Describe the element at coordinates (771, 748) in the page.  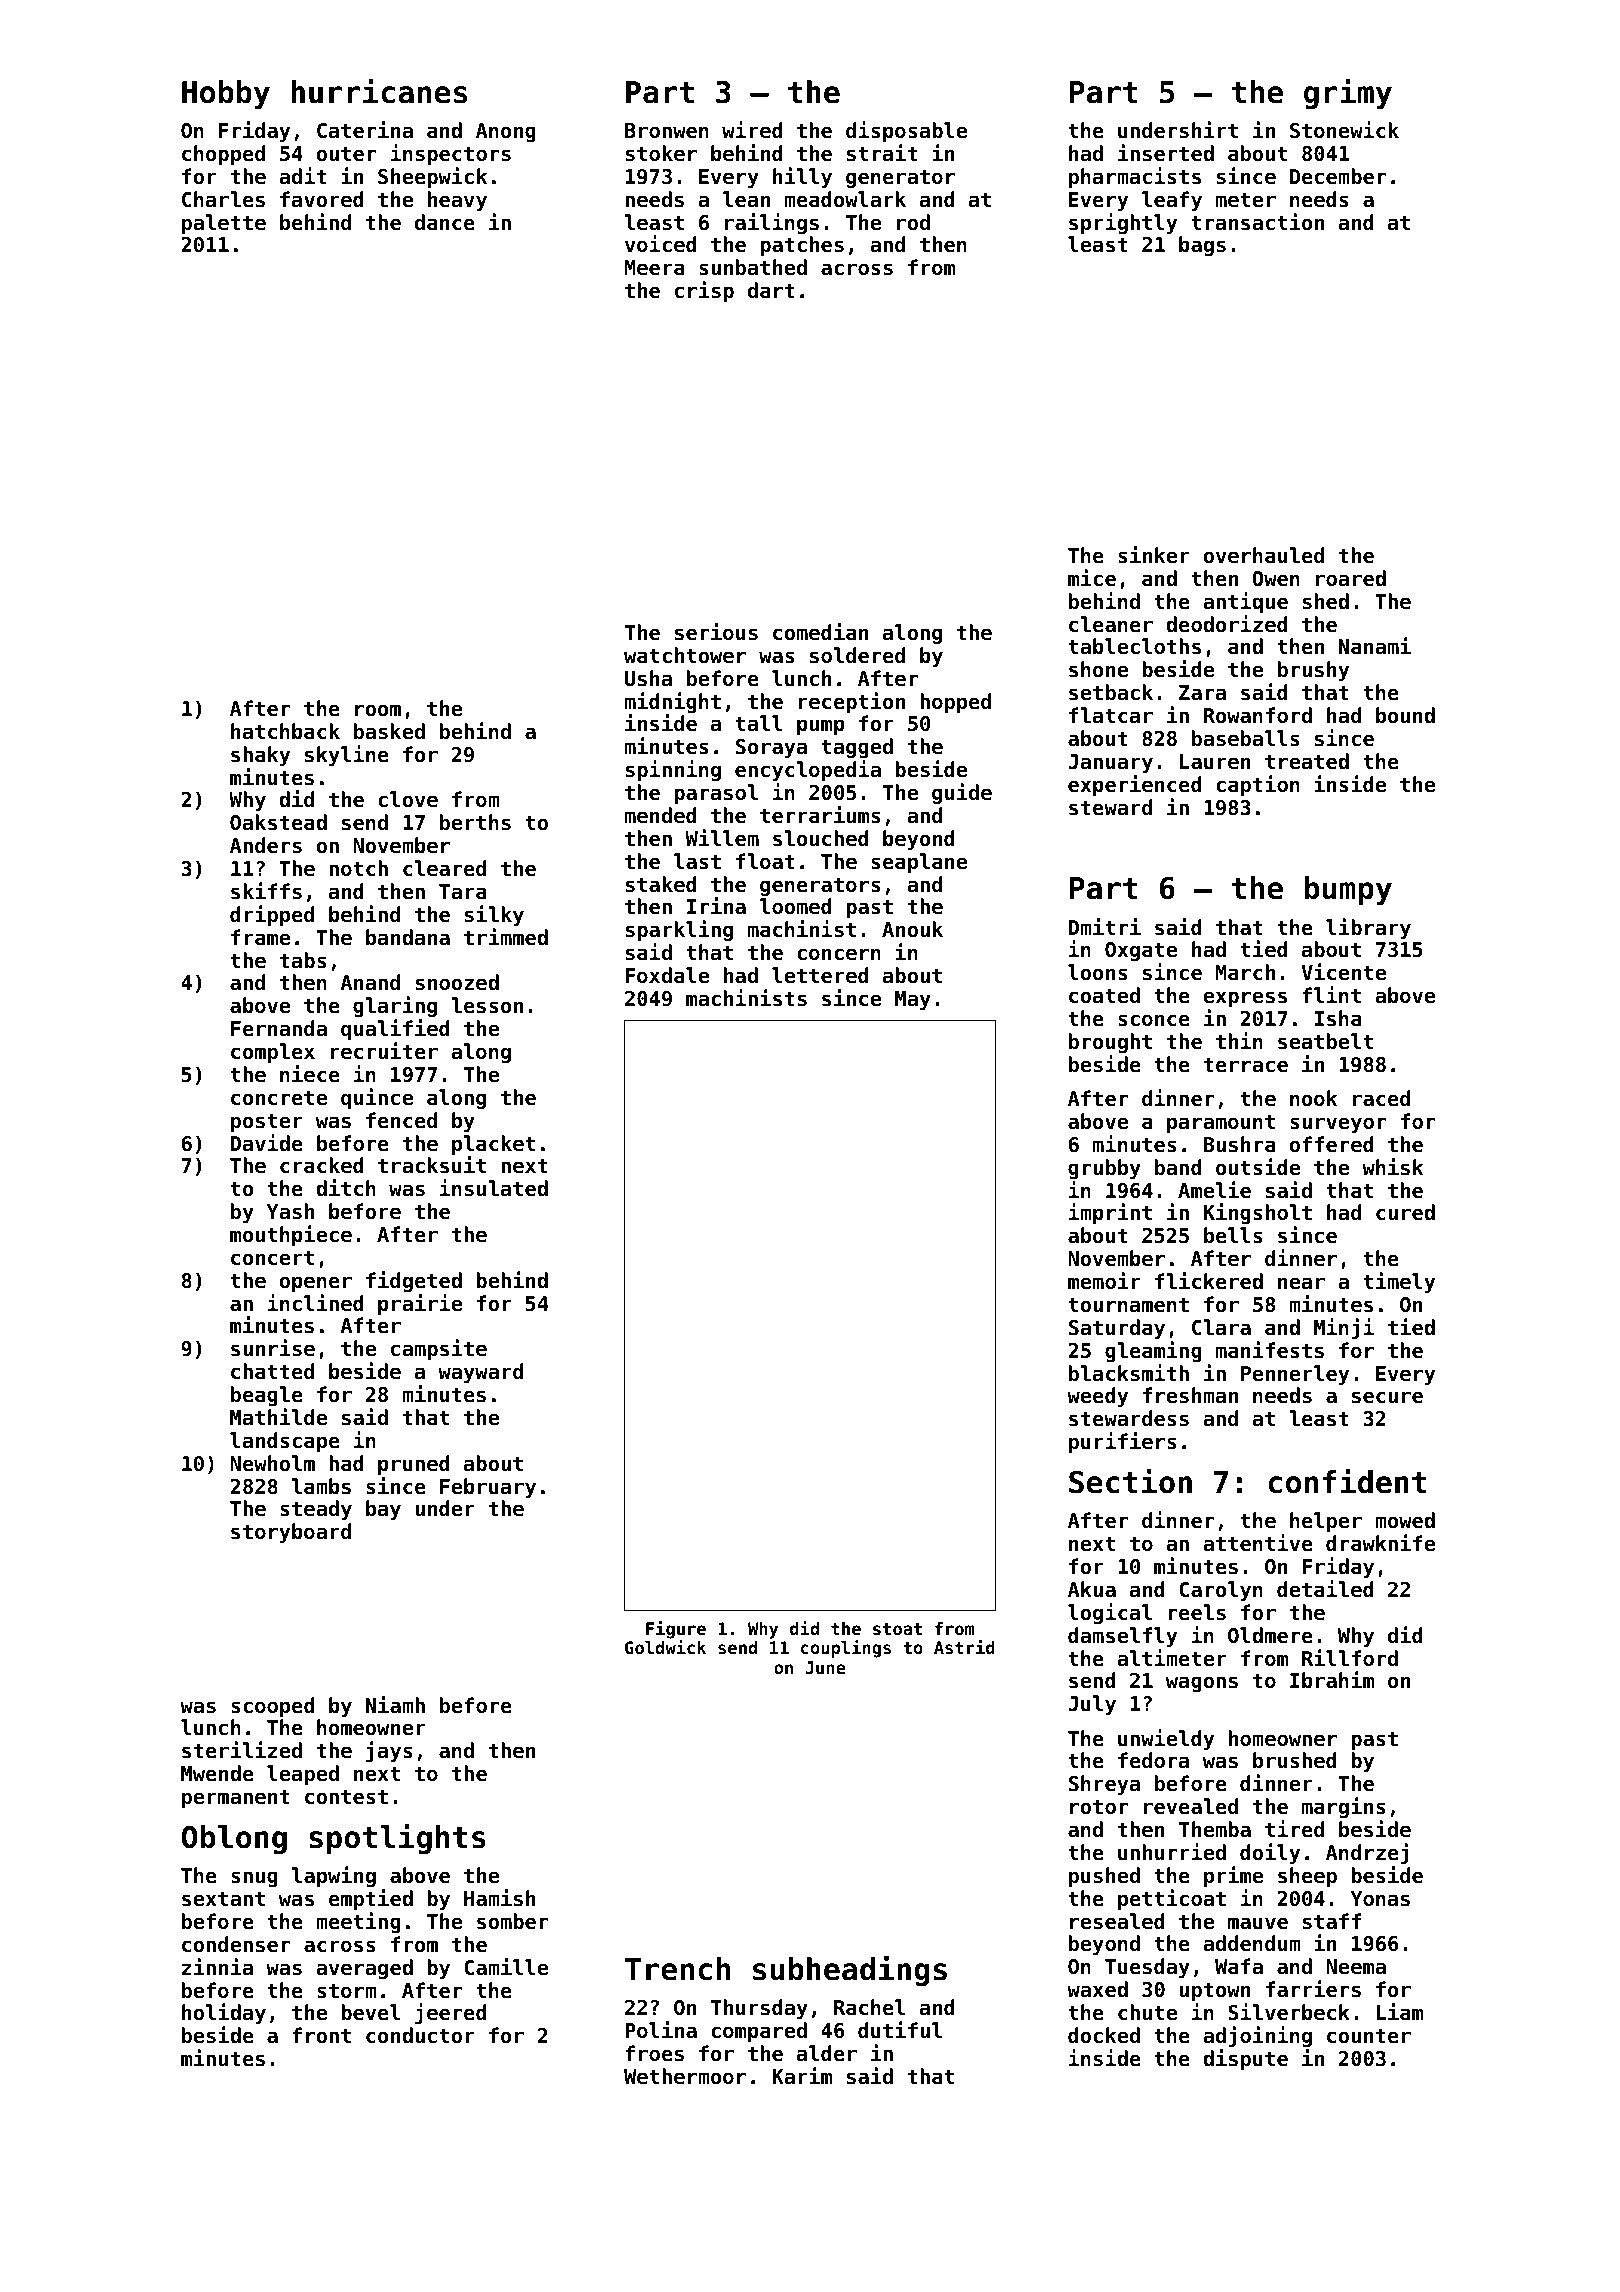
I see `Soraya` at that location.
